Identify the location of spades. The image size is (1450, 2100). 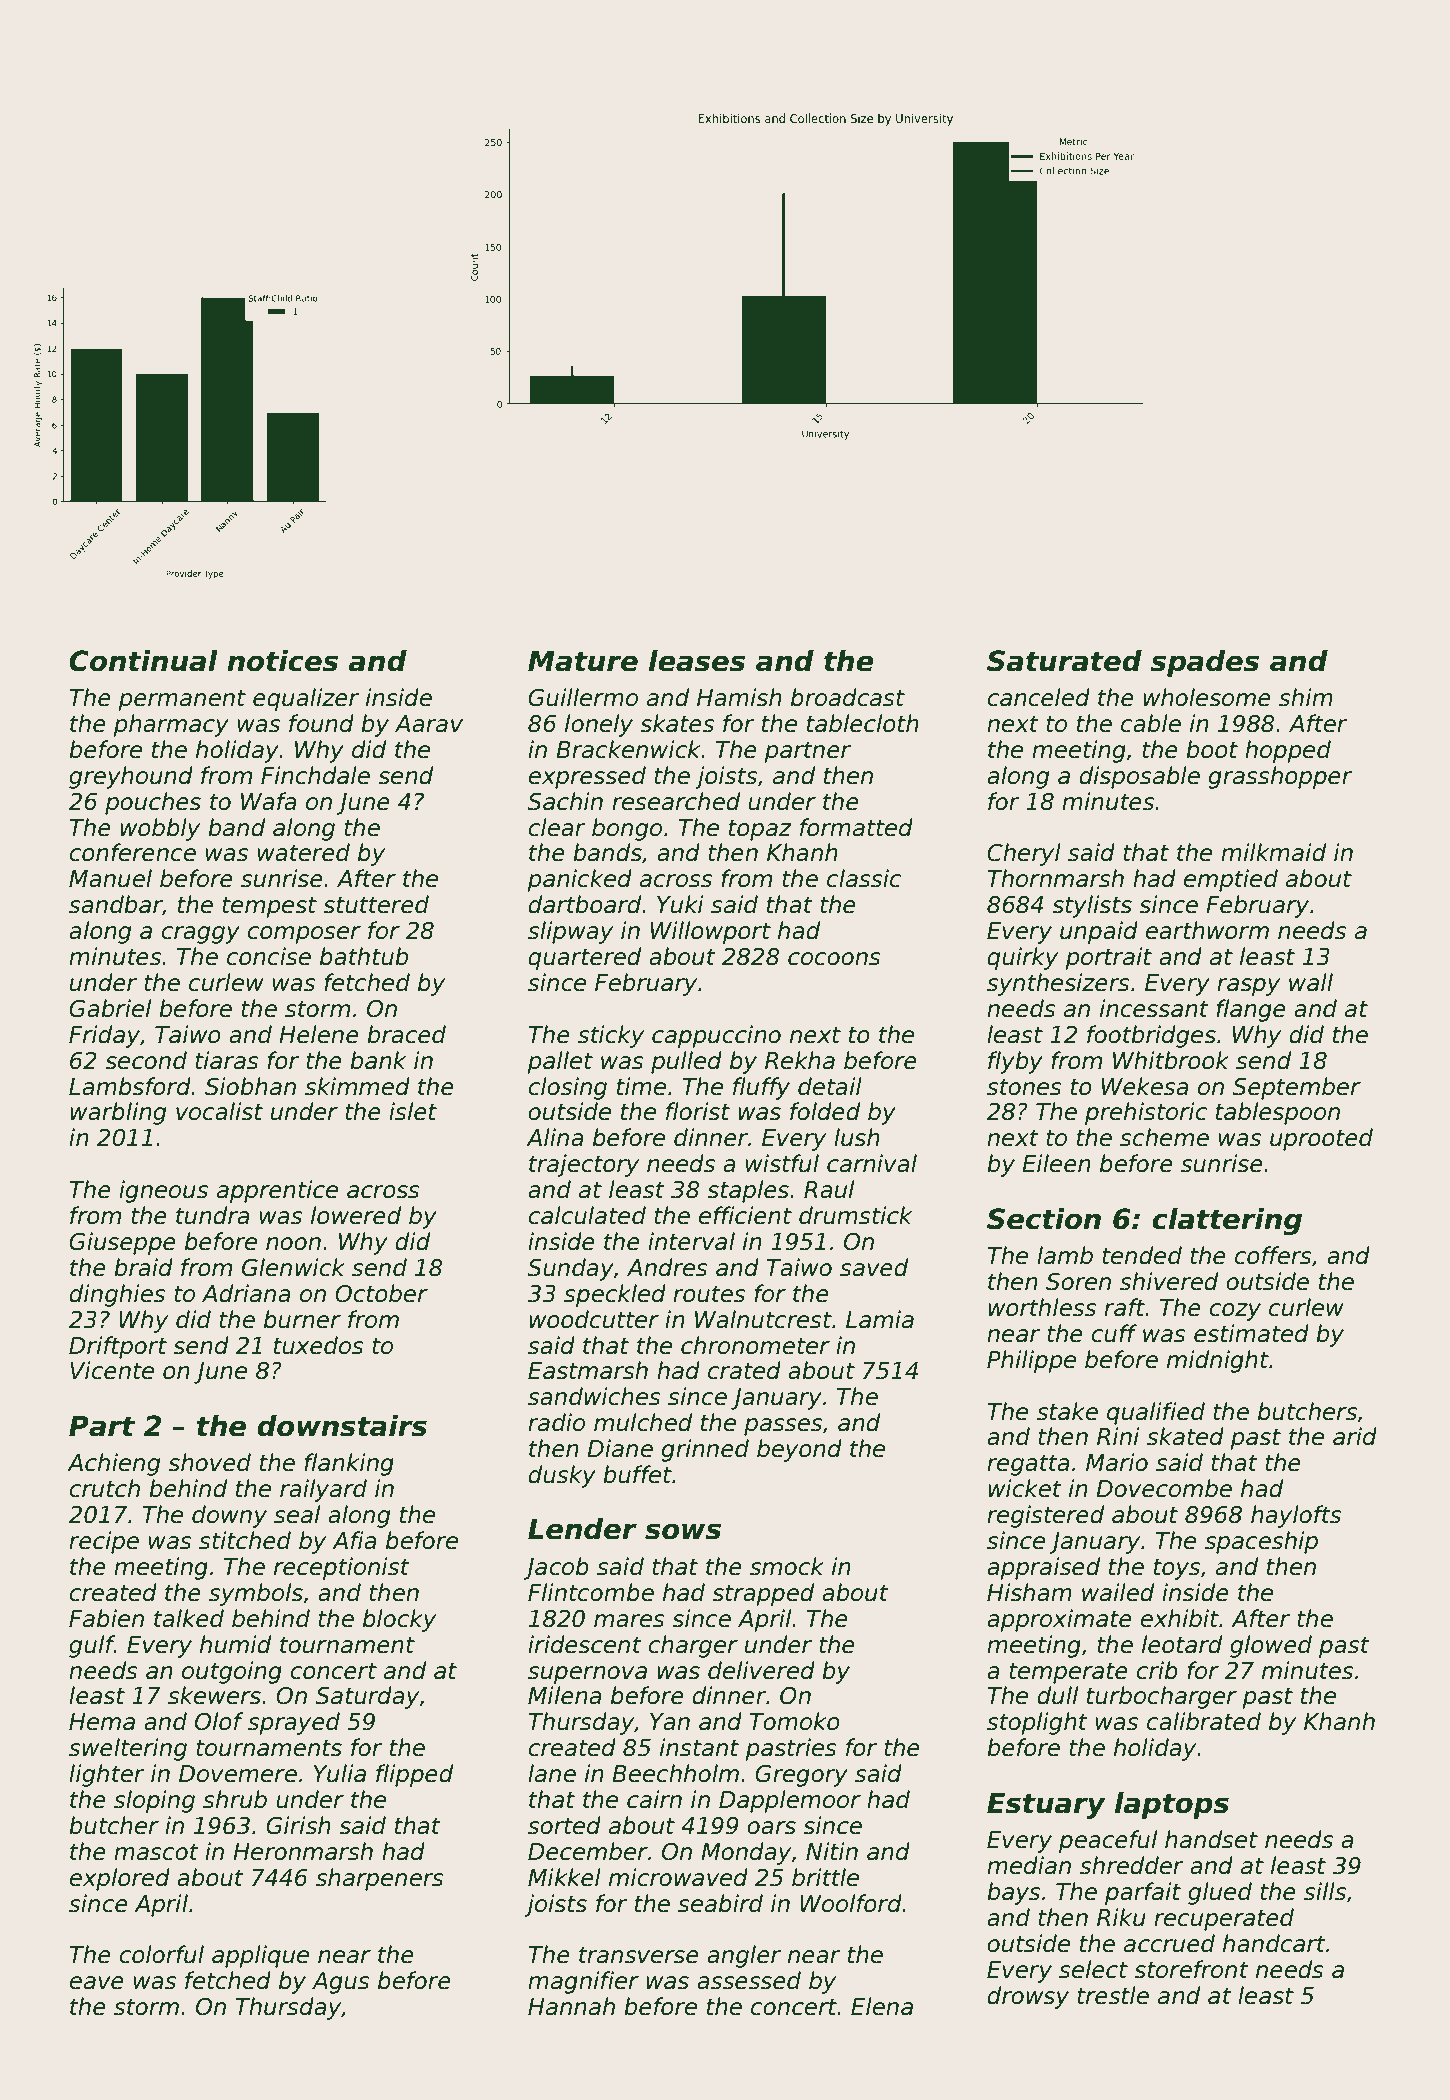
(1205, 663).
